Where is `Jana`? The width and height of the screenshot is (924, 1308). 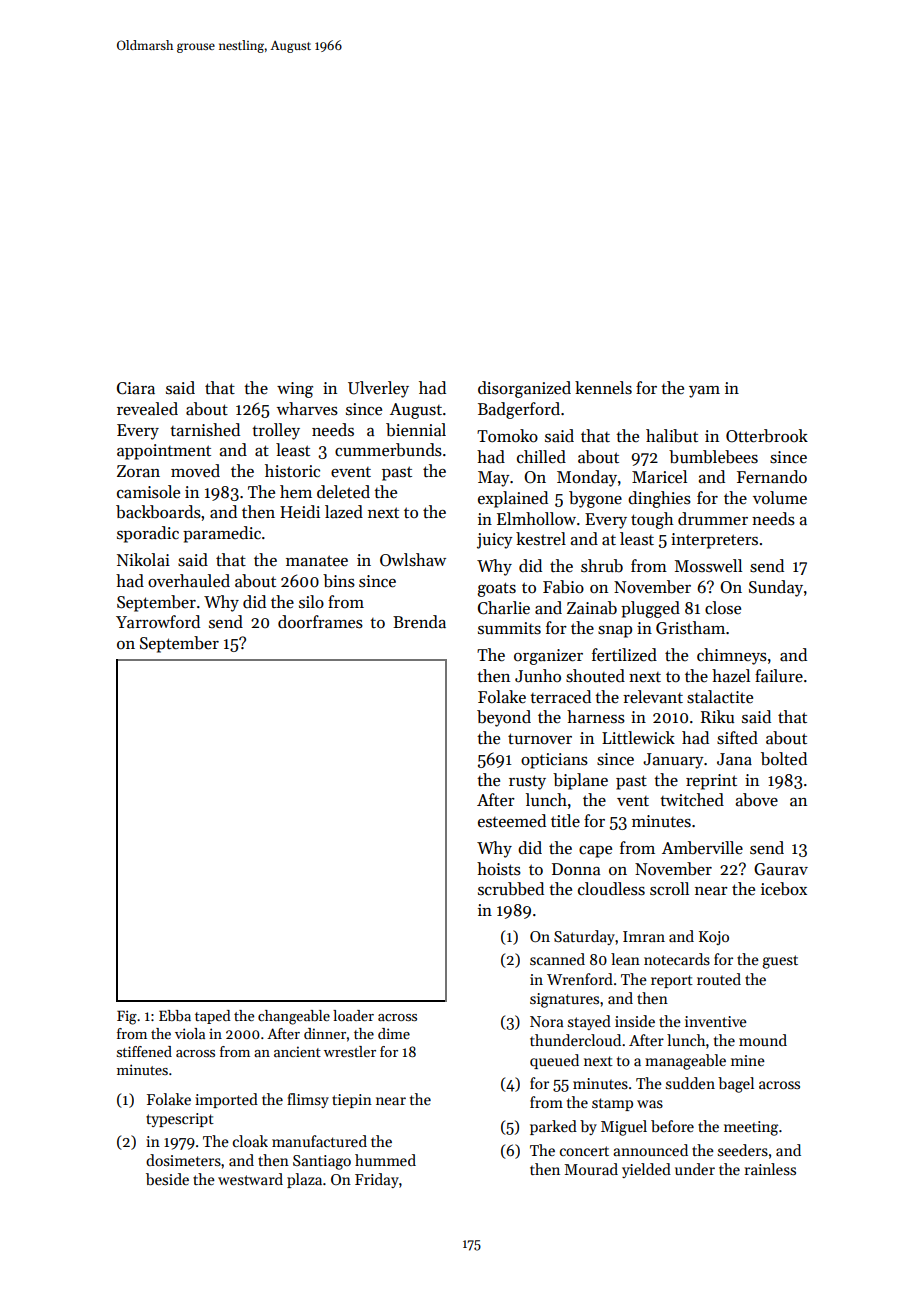
Jana is located at coordinates (734, 759).
